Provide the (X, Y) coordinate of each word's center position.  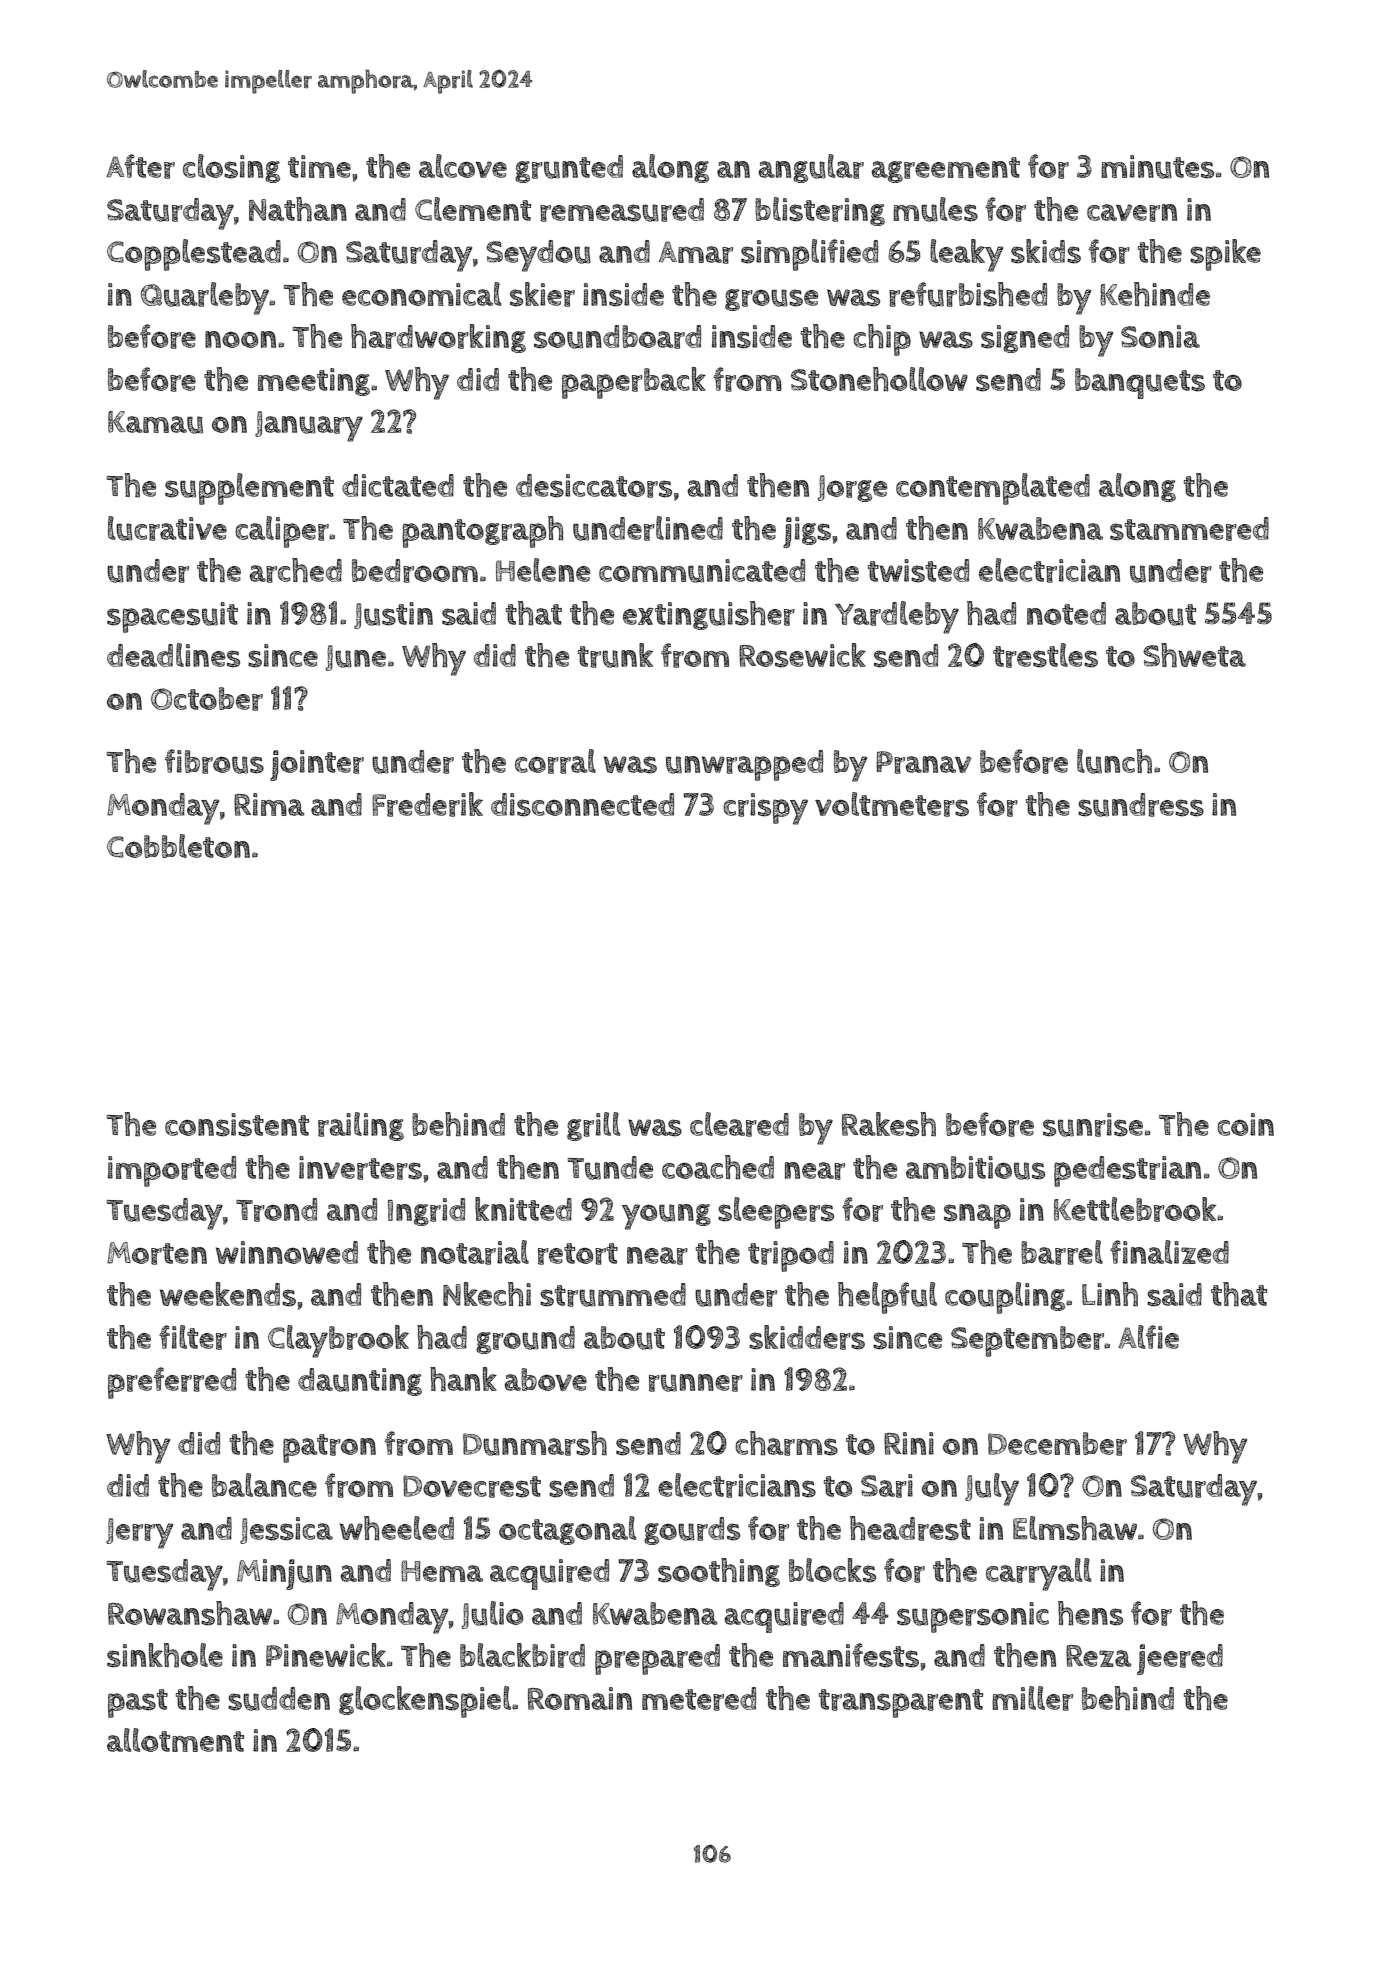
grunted (569, 169)
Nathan (298, 209)
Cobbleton (178, 846)
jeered (1180, 1659)
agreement (945, 170)
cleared (739, 1124)
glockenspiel (425, 1702)
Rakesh (889, 1124)
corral (555, 761)
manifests (851, 1655)
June (356, 658)
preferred (172, 1383)
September (1028, 1341)
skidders (807, 1337)
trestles (1045, 655)
